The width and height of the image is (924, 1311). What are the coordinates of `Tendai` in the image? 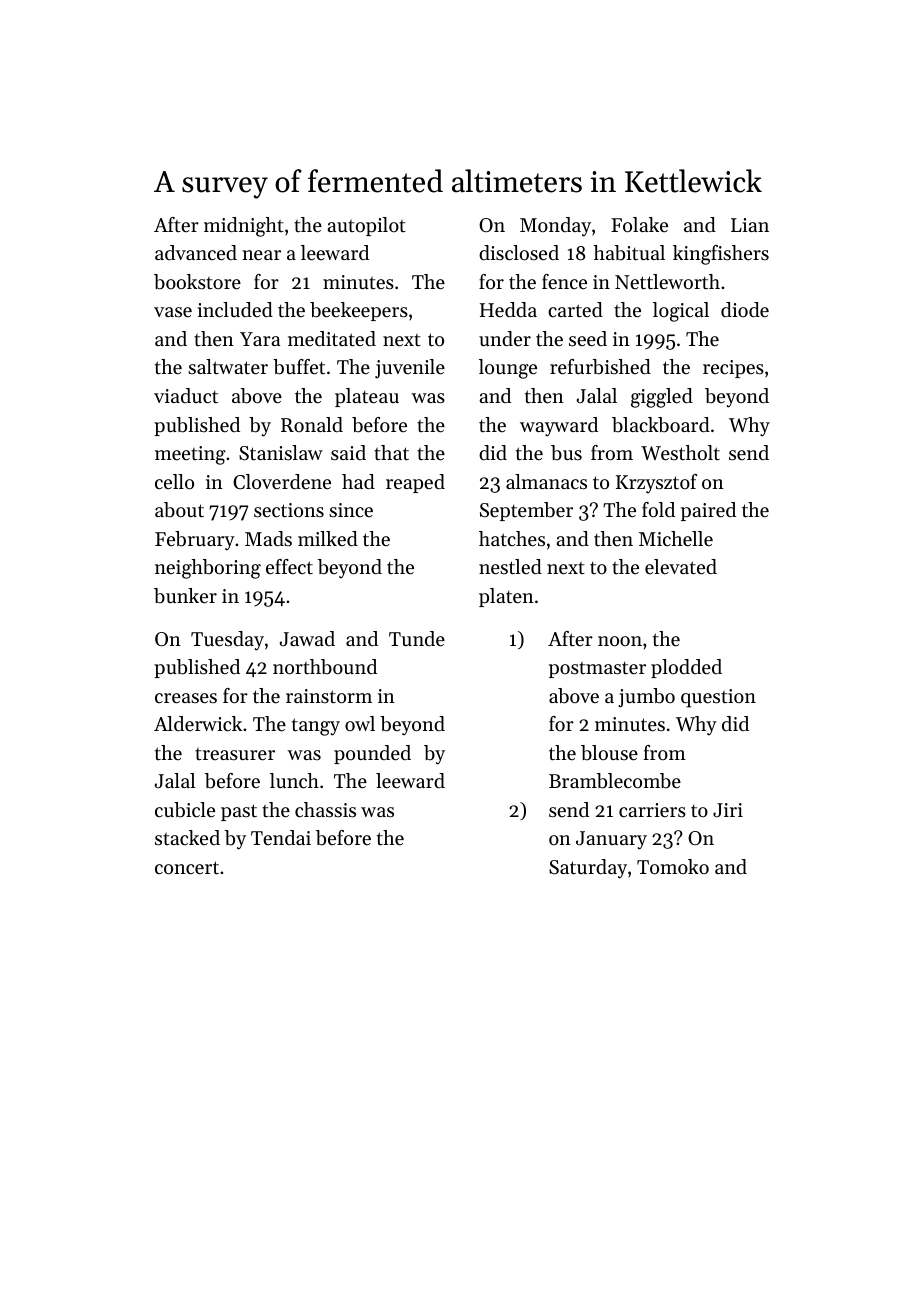 It's located at (281, 837).
